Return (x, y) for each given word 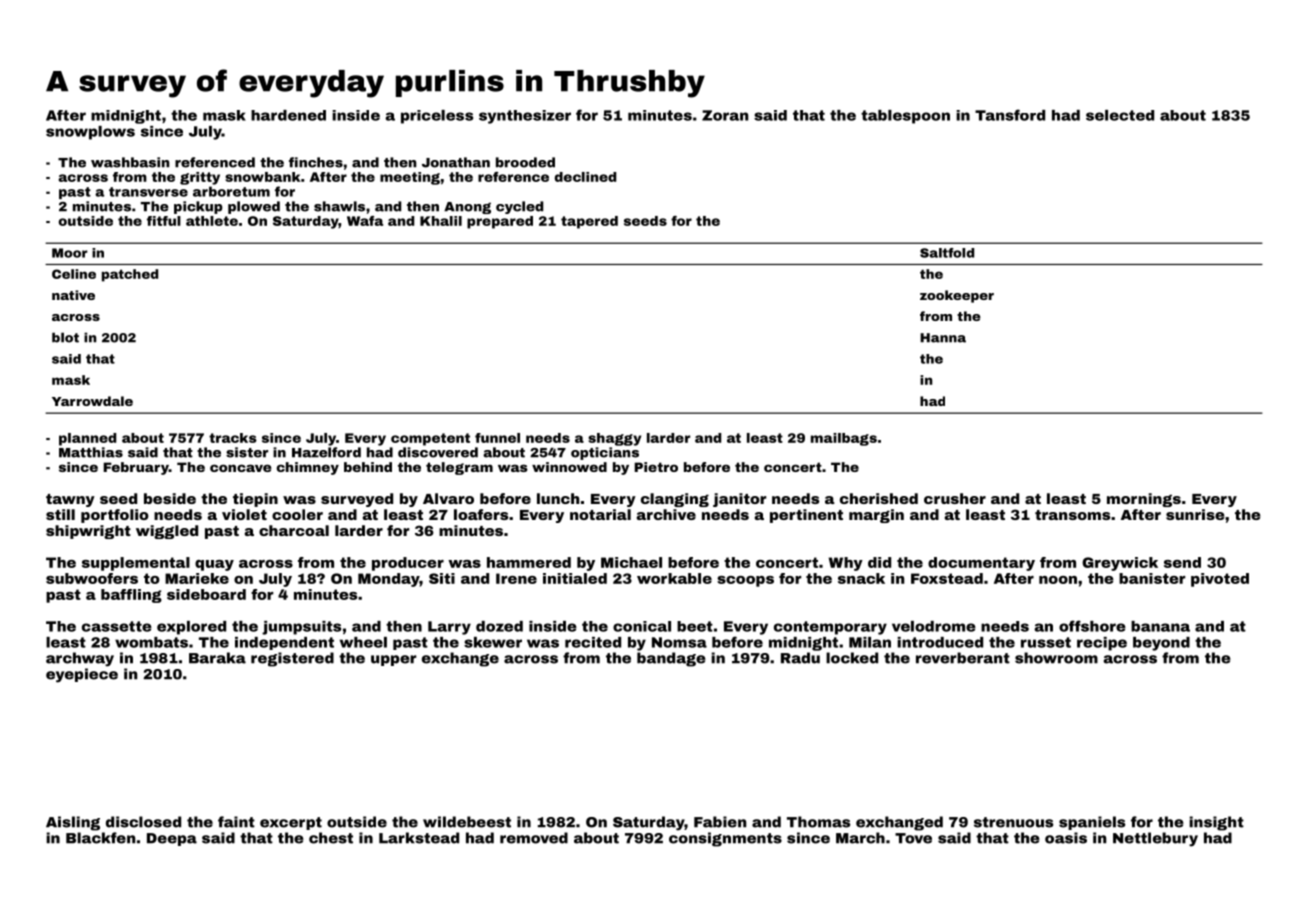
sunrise (1195, 514)
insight (1216, 823)
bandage (671, 659)
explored (191, 628)
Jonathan (456, 162)
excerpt (291, 823)
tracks (233, 438)
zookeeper (957, 296)
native (73, 295)
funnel (497, 438)
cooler (297, 514)
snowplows (90, 133)
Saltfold (947, 253)
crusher (955, 498)
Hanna (943, 338)
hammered (529, 562)
